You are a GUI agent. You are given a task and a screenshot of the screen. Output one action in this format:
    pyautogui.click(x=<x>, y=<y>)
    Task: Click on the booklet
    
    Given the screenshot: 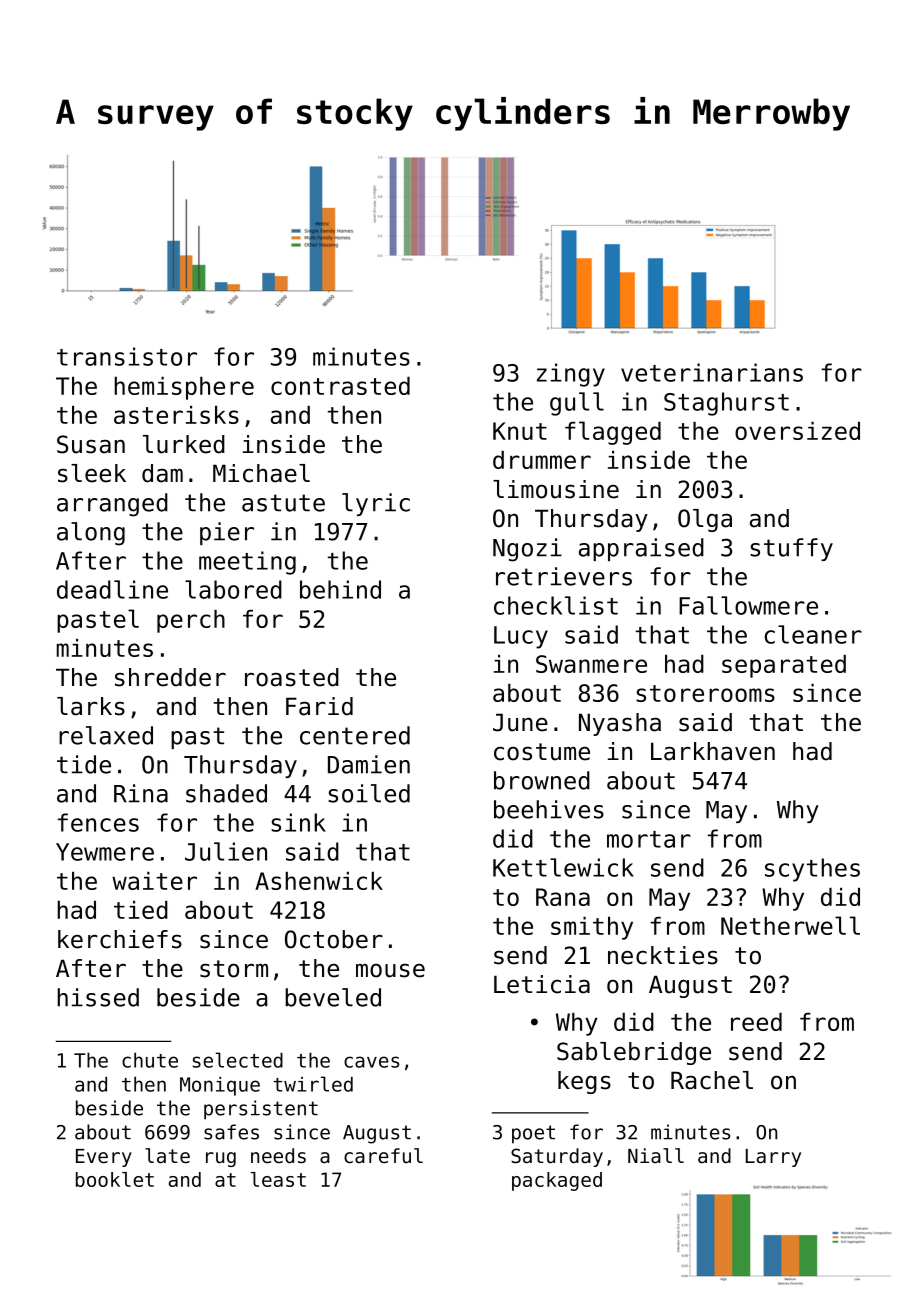 What is the action you would take?
    pyautogui.click(x=115, y=1179)
